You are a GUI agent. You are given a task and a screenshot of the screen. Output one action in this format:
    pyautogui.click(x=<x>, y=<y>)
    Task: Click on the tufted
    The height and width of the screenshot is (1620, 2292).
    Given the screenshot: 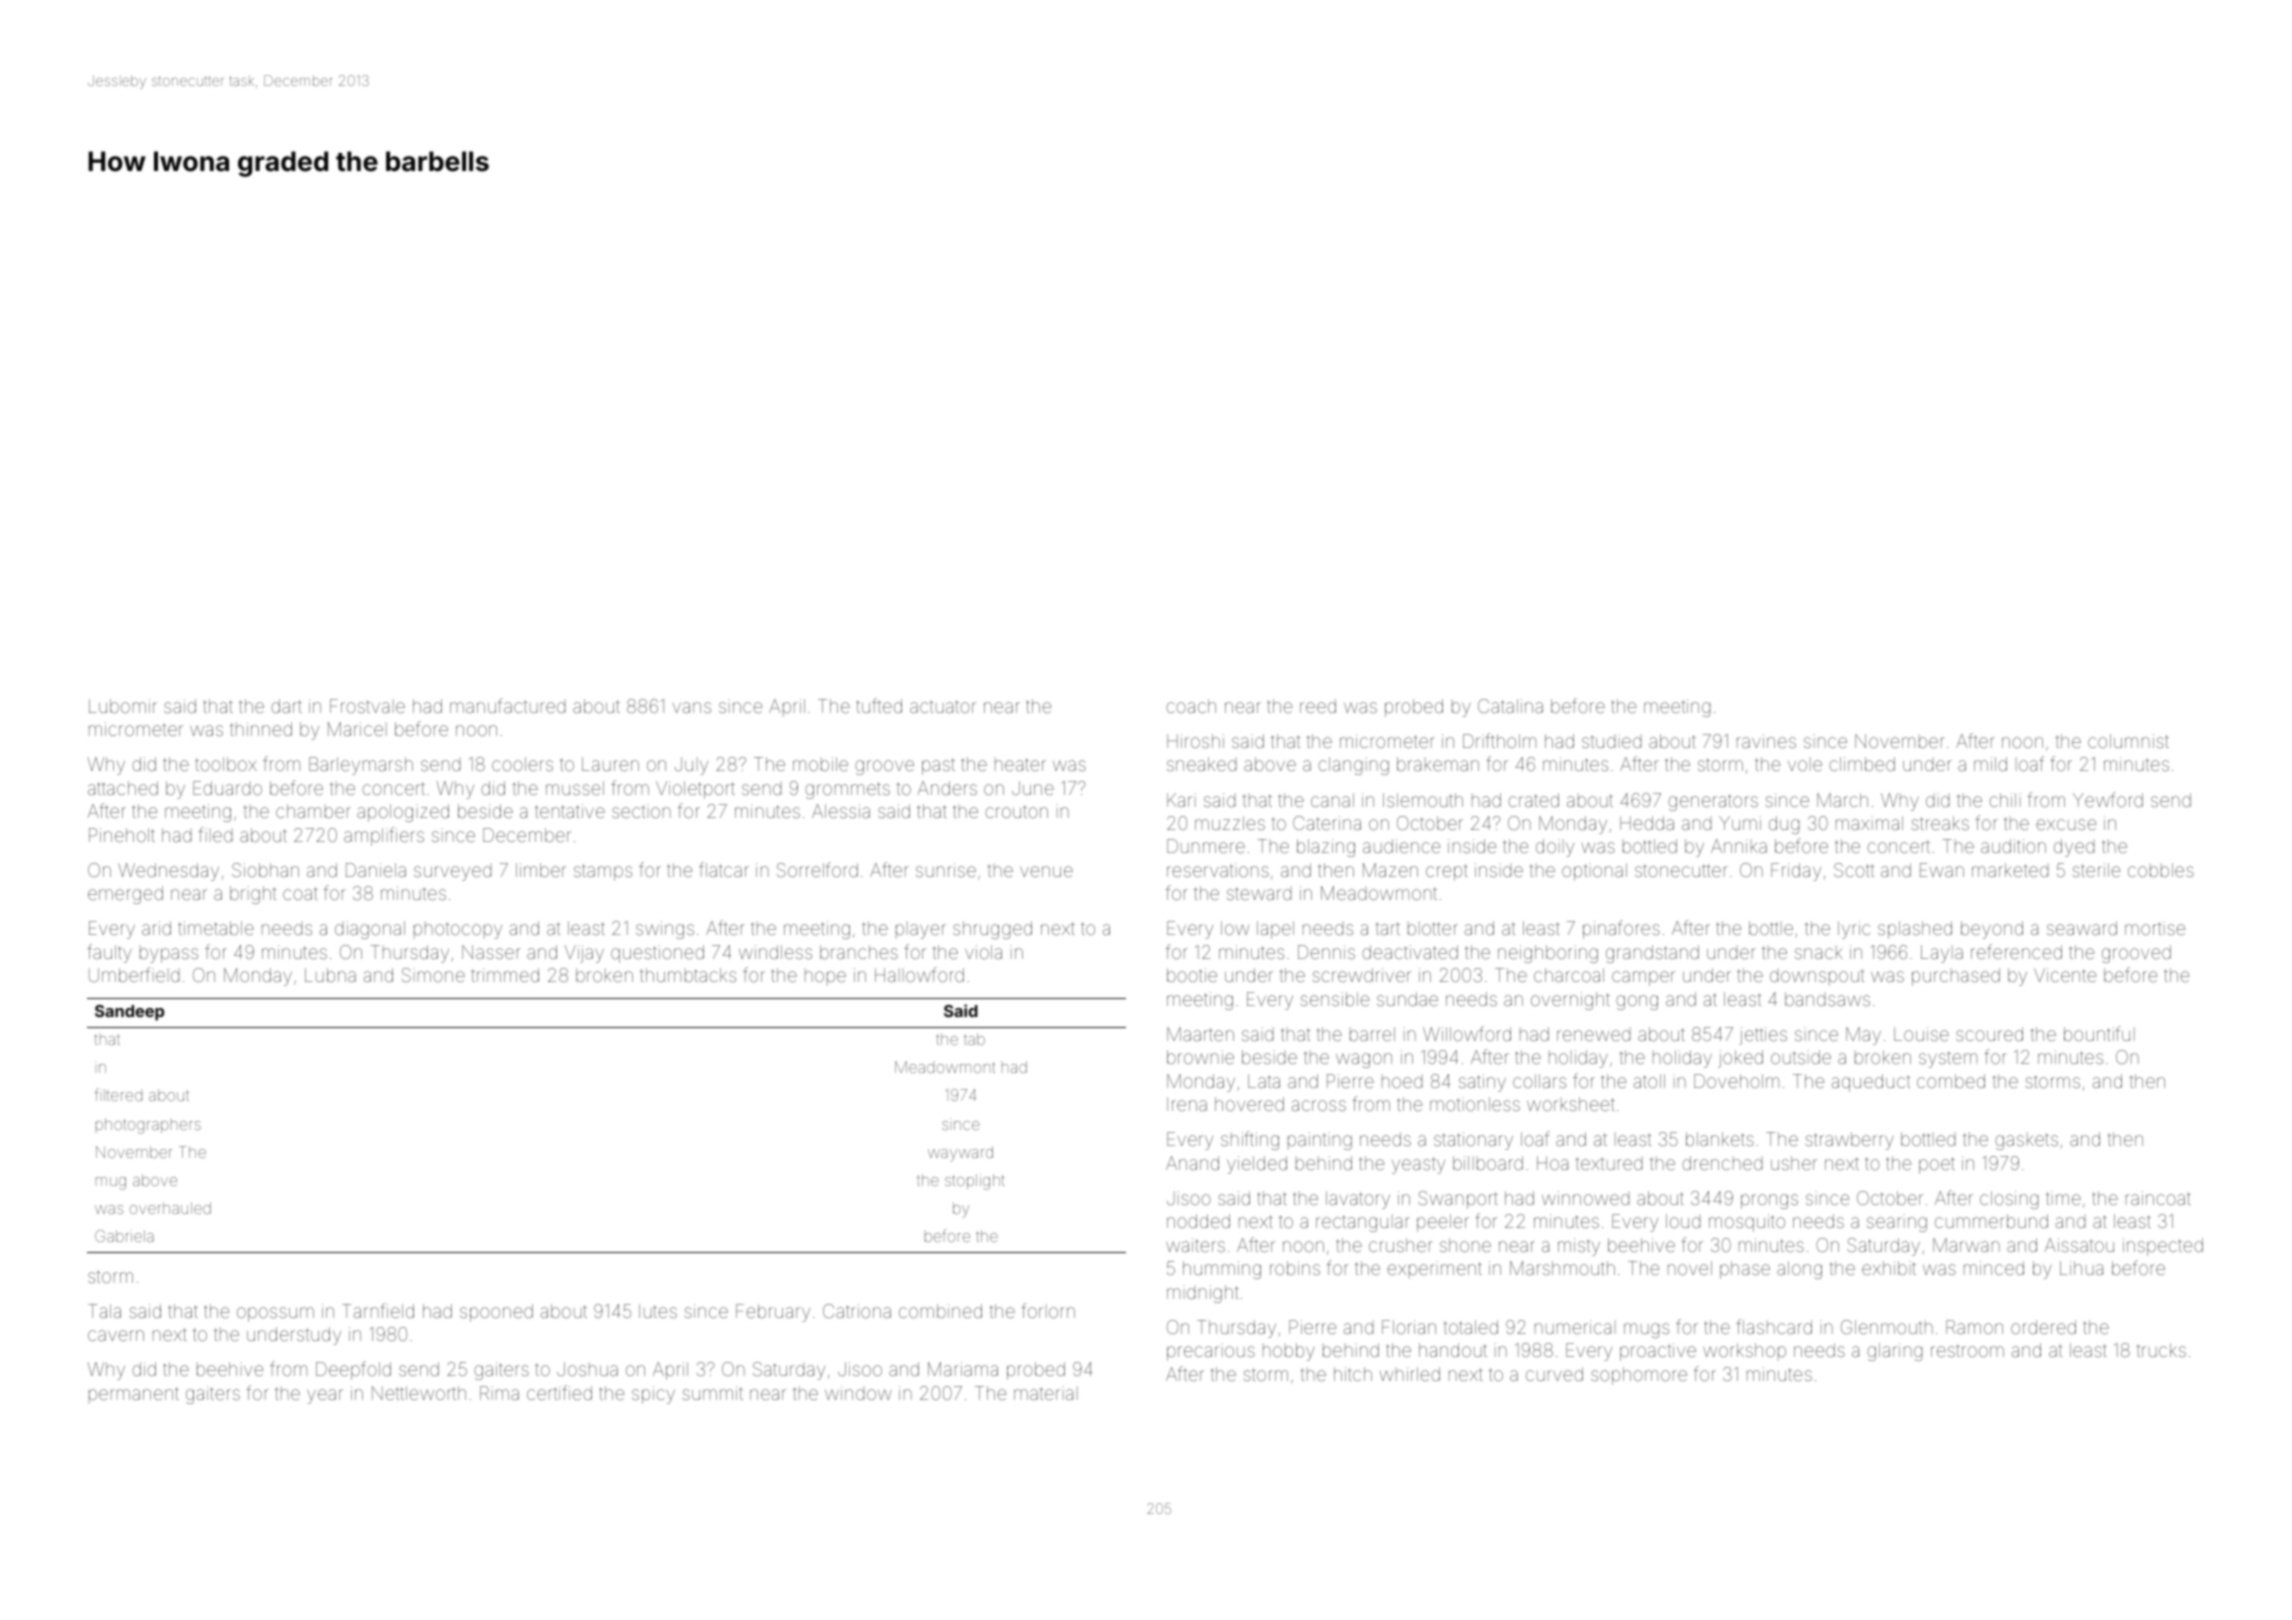 What is the action you would take?
    pyautogui.click(x=879, y=705)
